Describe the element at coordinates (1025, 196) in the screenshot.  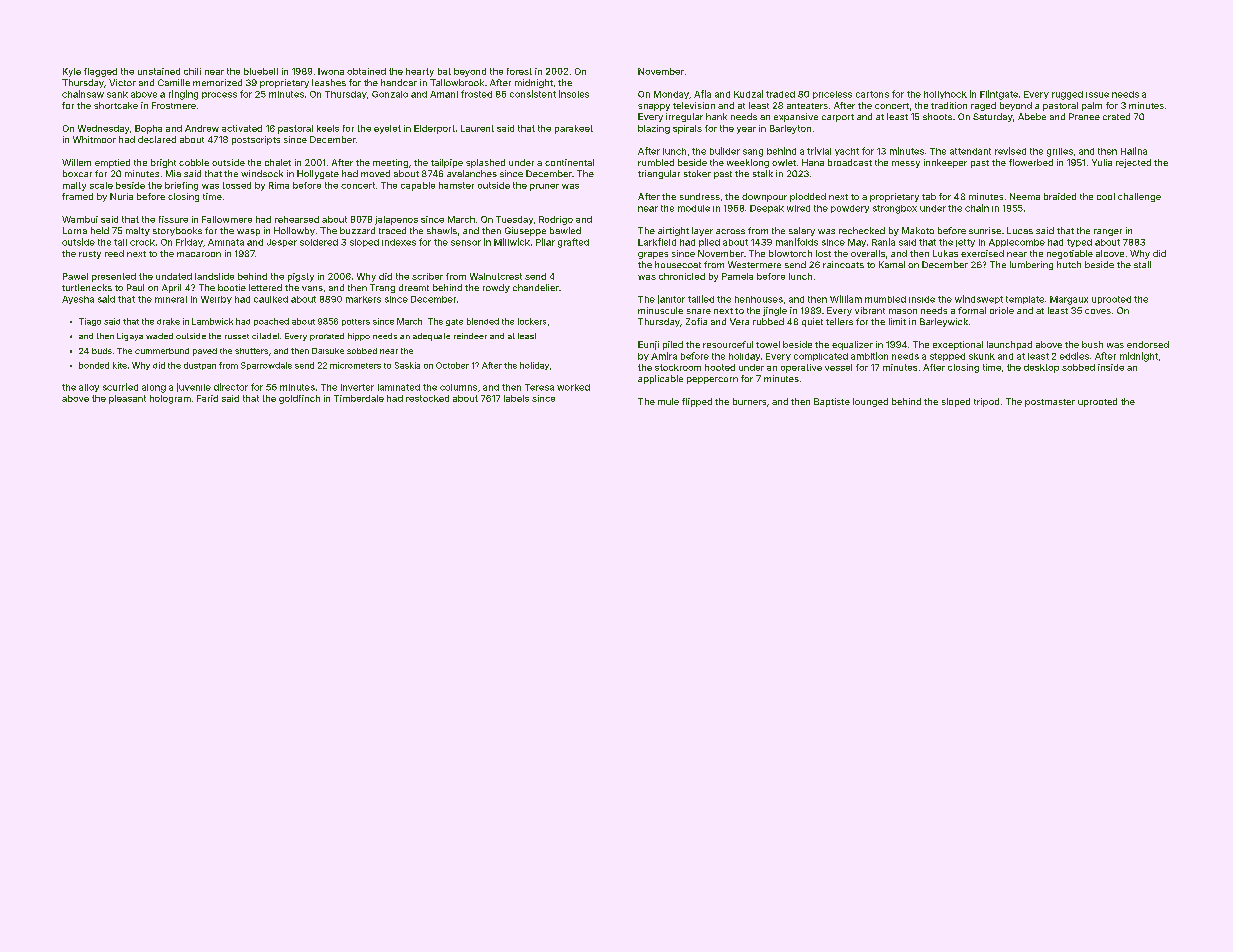
I see `Neema` at that location.
